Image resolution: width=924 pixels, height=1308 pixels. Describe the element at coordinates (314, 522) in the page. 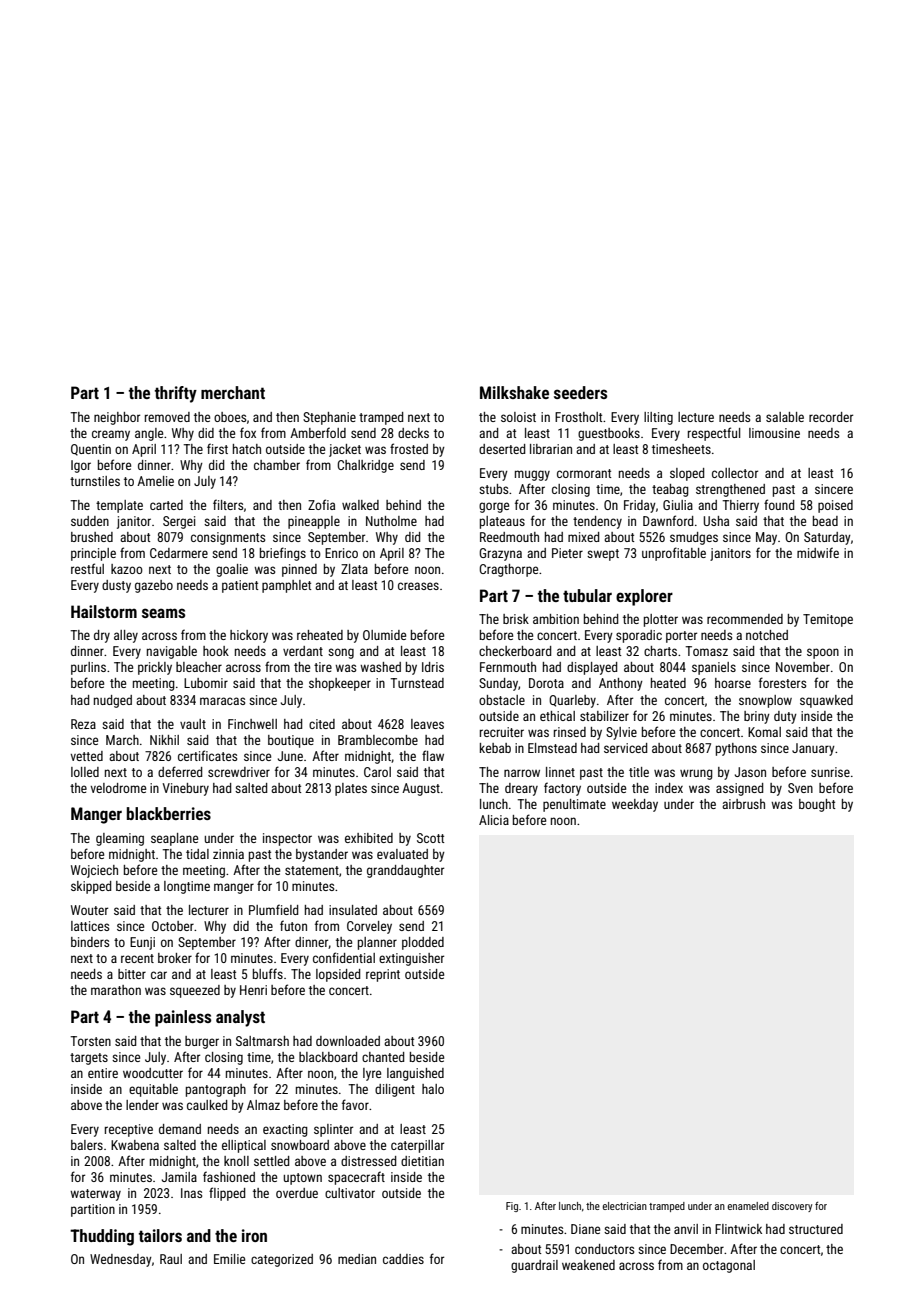

I see `pineapple` at that location.
